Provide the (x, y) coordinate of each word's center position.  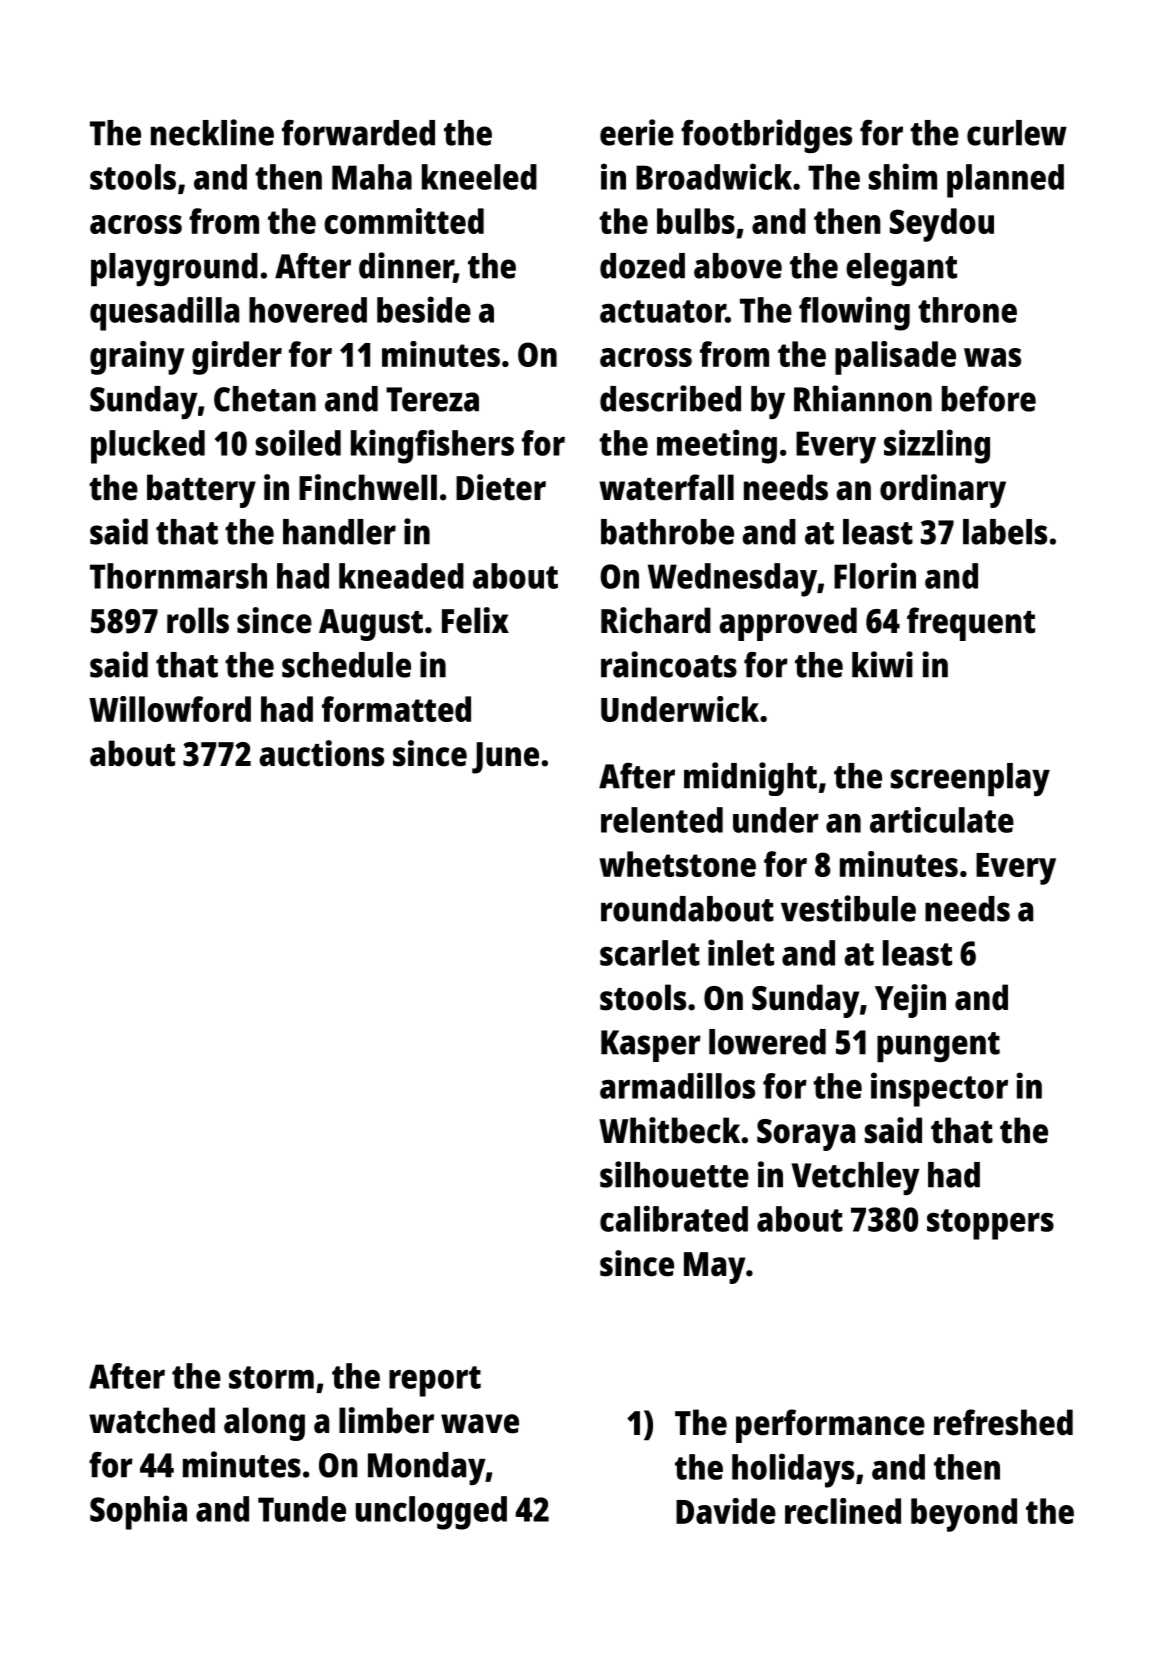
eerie (637, 132)
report (435, 1381)
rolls (198, 620)
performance (830, 1426)
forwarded (358, 133)
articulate (942, 820)
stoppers (990, 1224)
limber (386, 1420)
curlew (1017, 133)
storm (271, 1377)
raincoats (669, 664)
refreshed (1003, 1422)
